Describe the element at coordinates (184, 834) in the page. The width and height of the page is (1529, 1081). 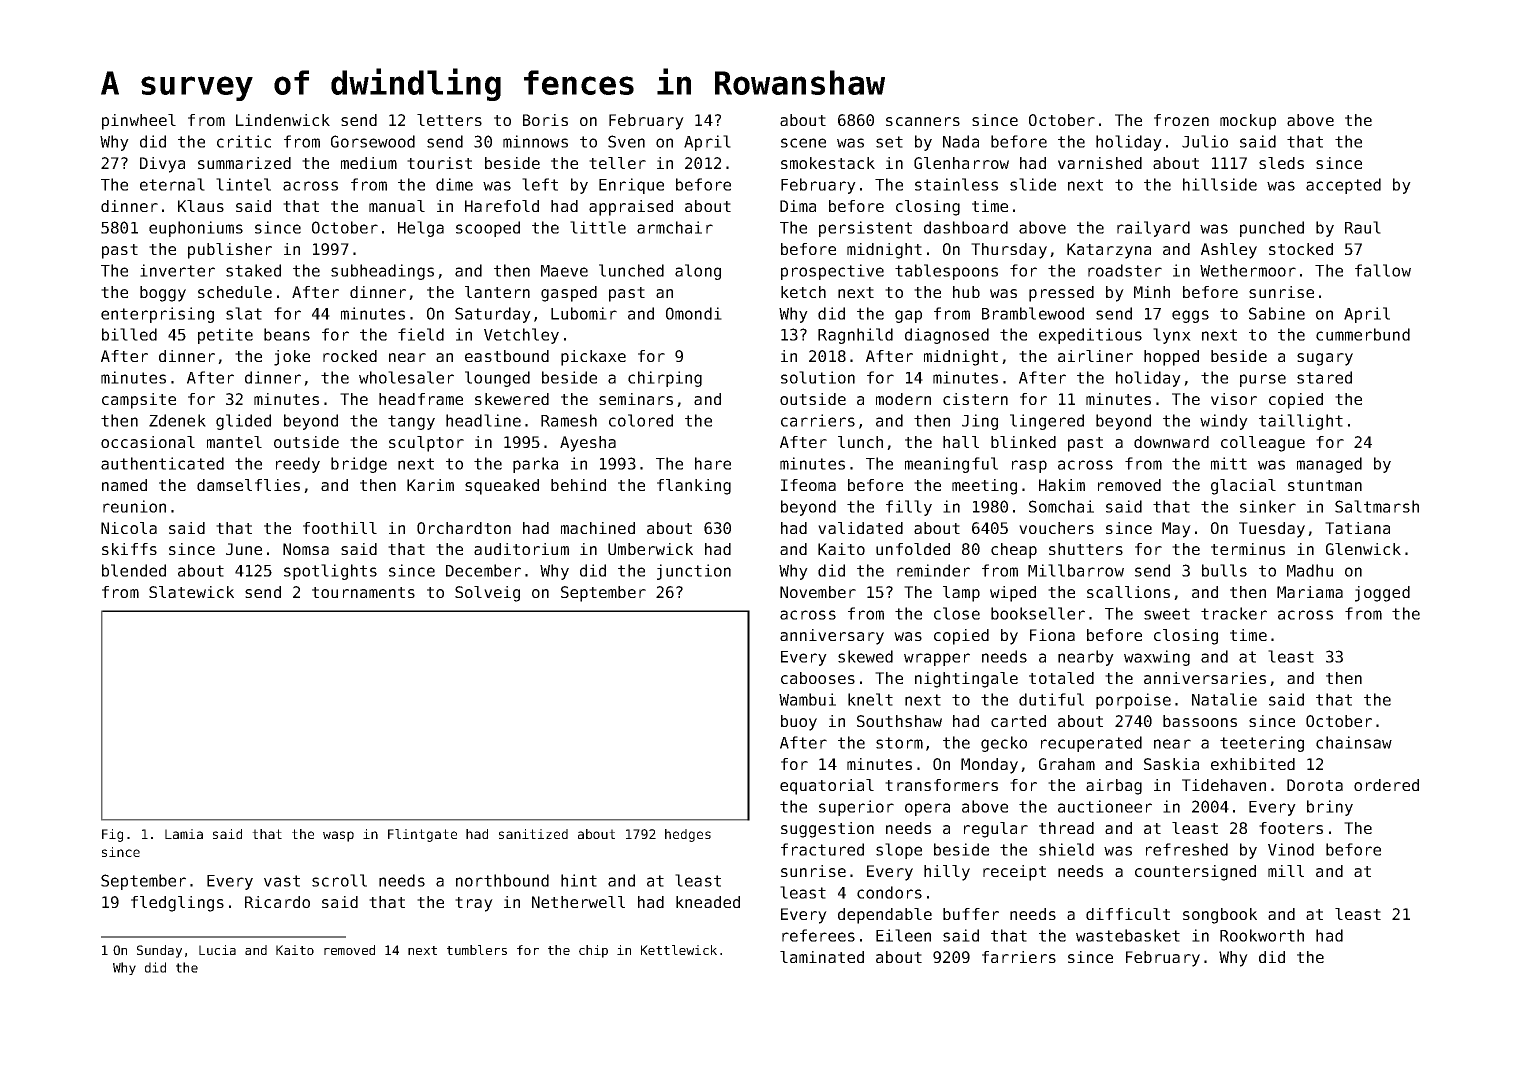
I see `Lamia` at that location.
